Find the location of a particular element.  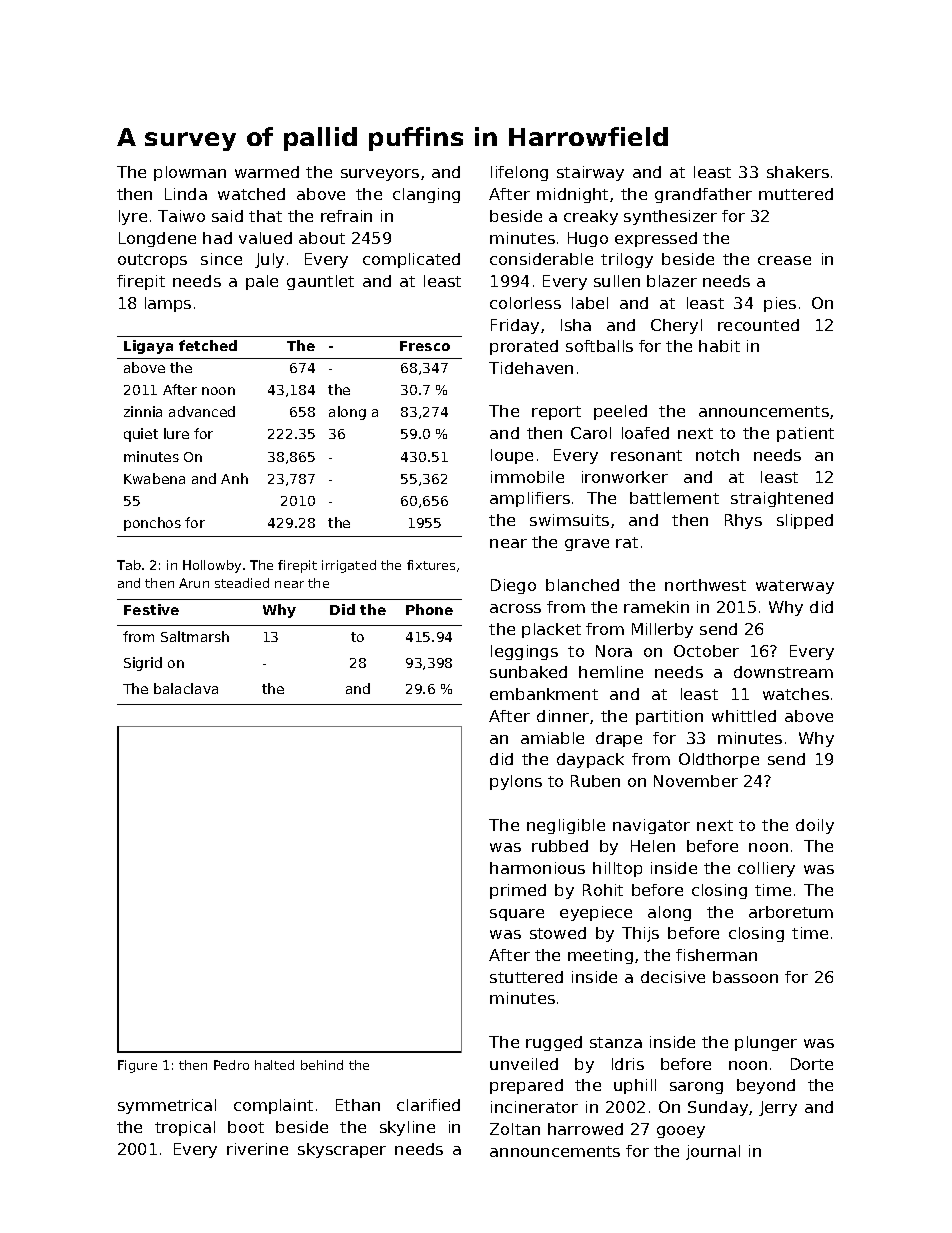

tropical is located at coordinates (185, 1128).
